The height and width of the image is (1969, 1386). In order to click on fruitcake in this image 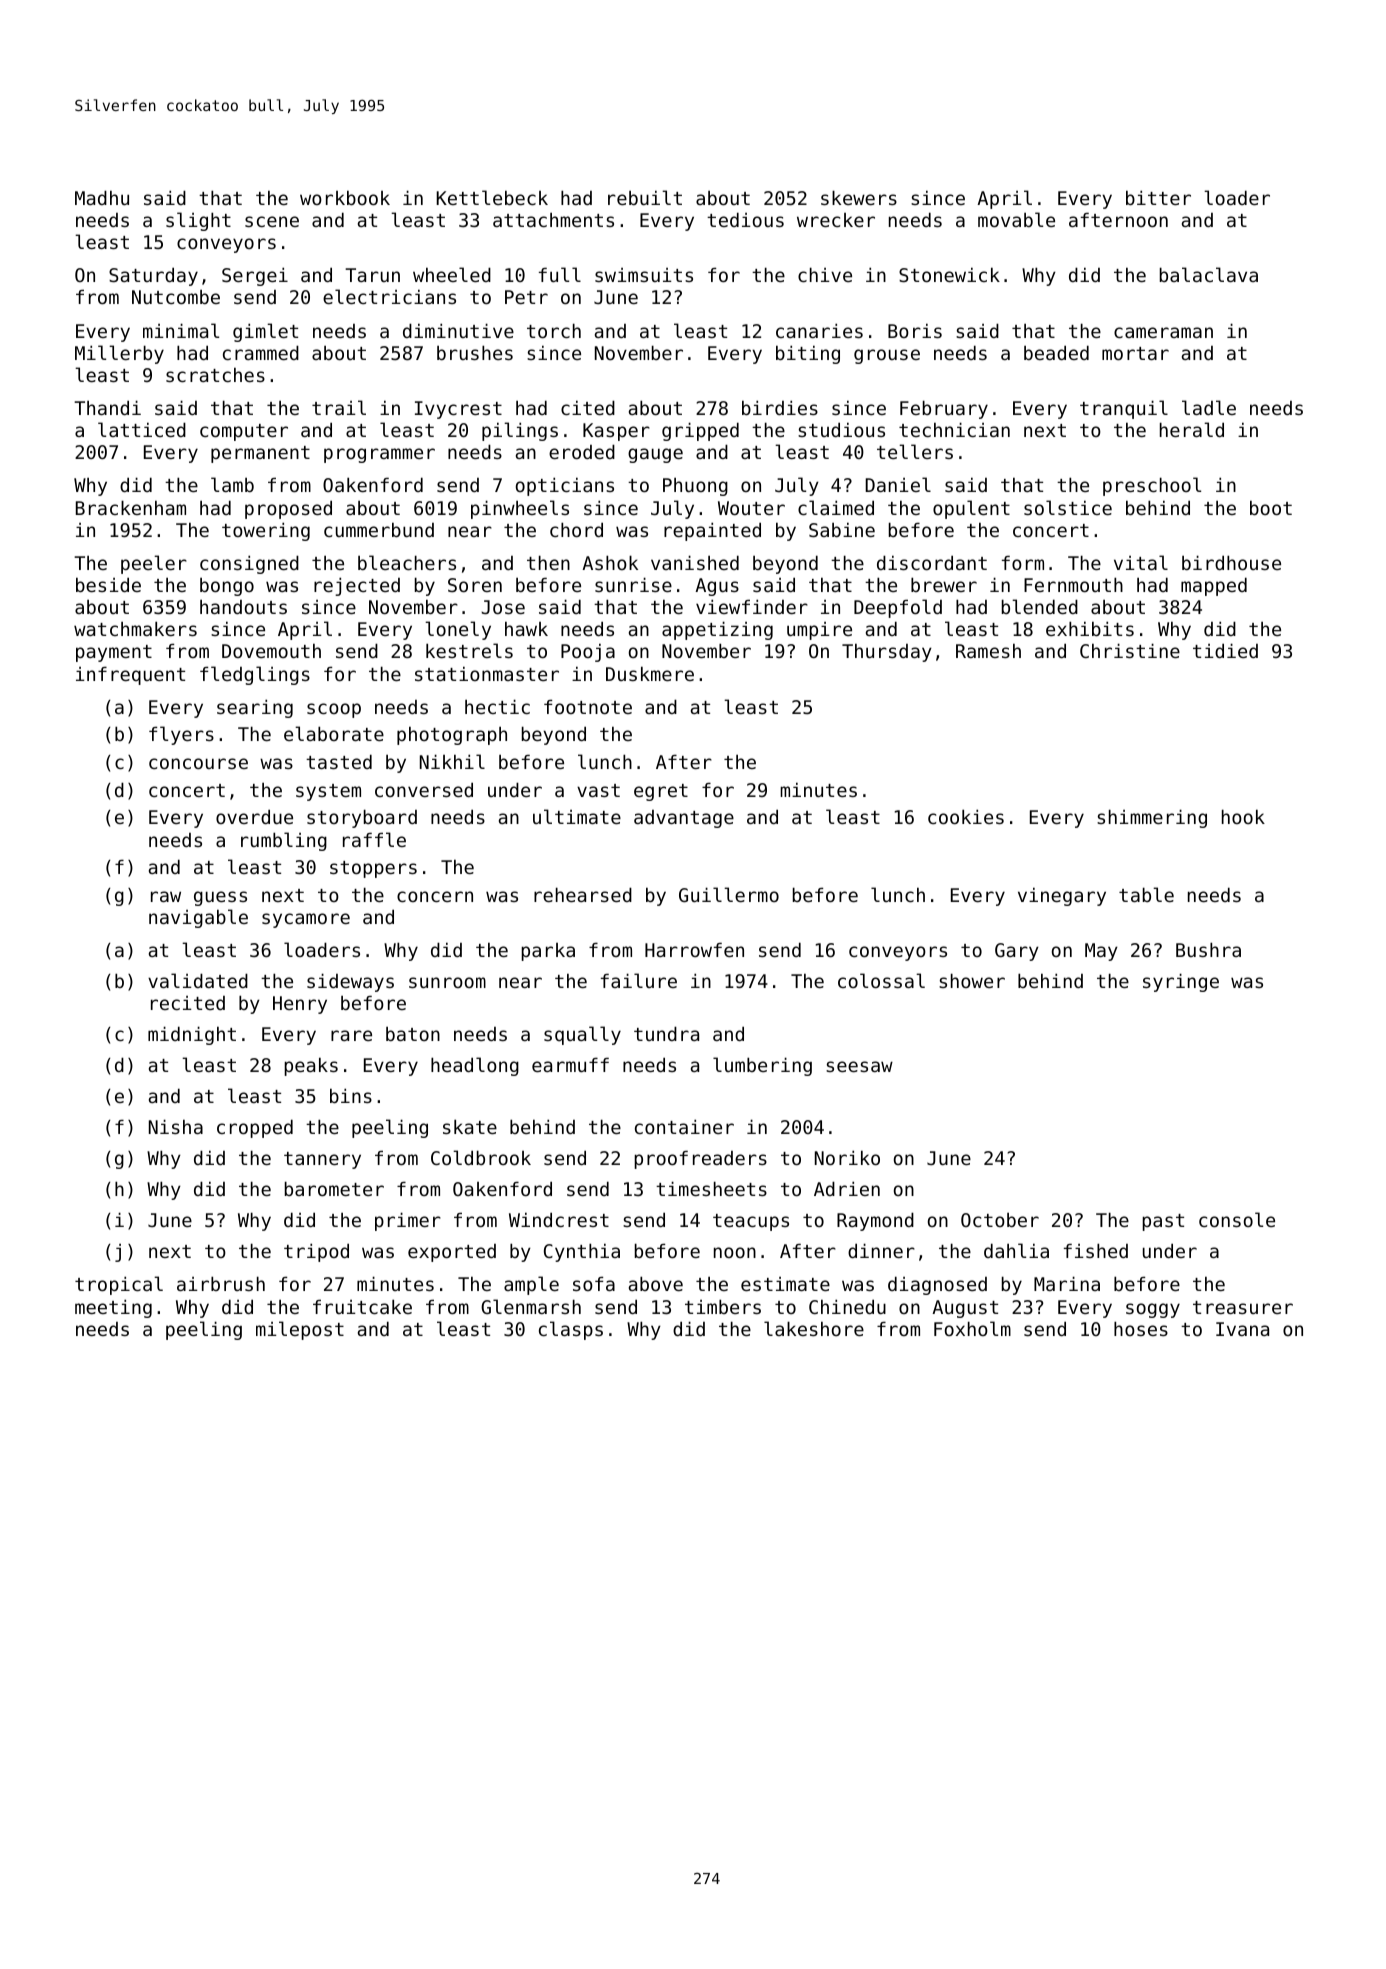, I will do `click(362, 1306)`.
